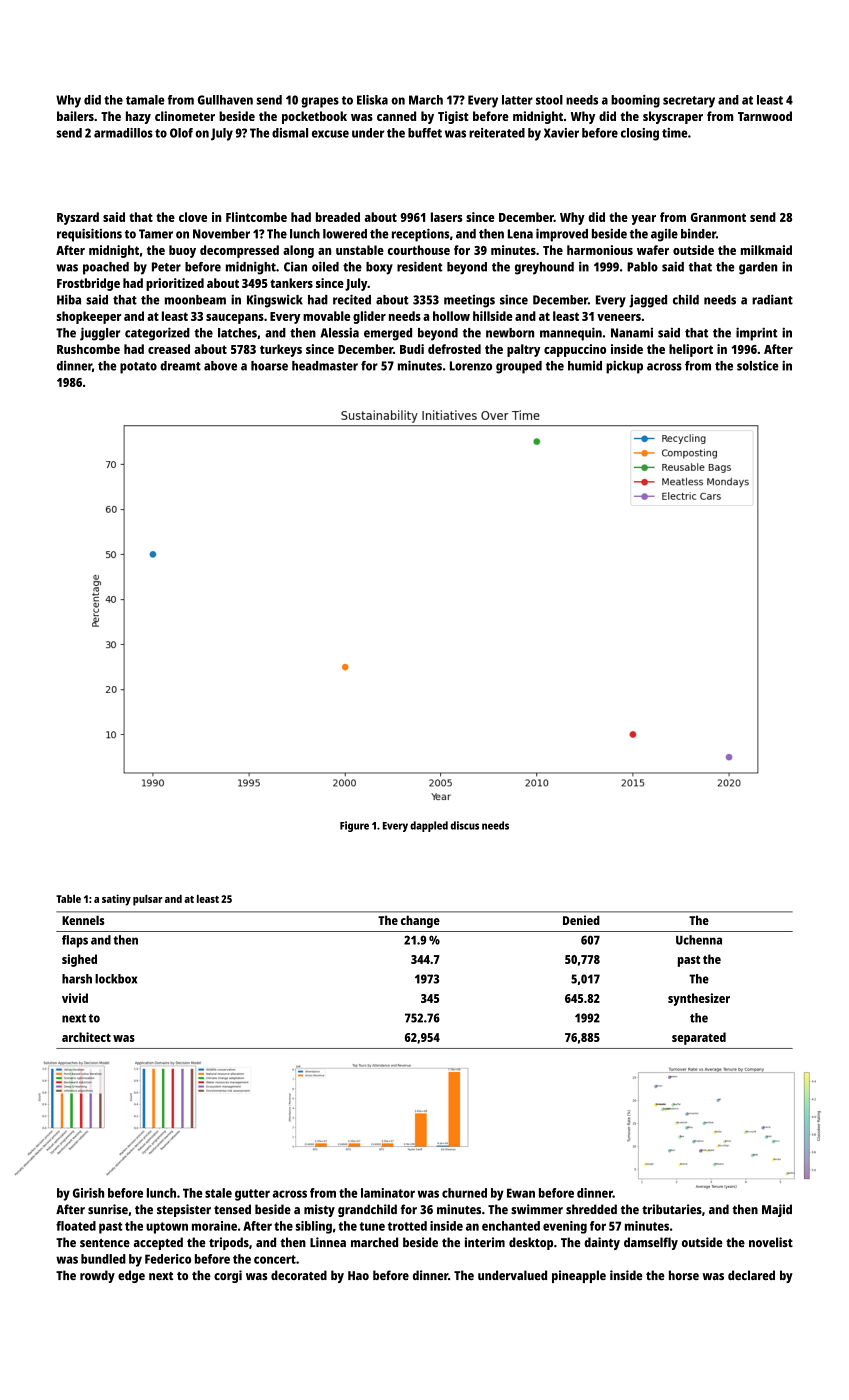 Image resolution: width=849 pixels, height=1400 pixels. Describe the element at coordinates (372, 100) in the image. I see `Eliska` at that location.
